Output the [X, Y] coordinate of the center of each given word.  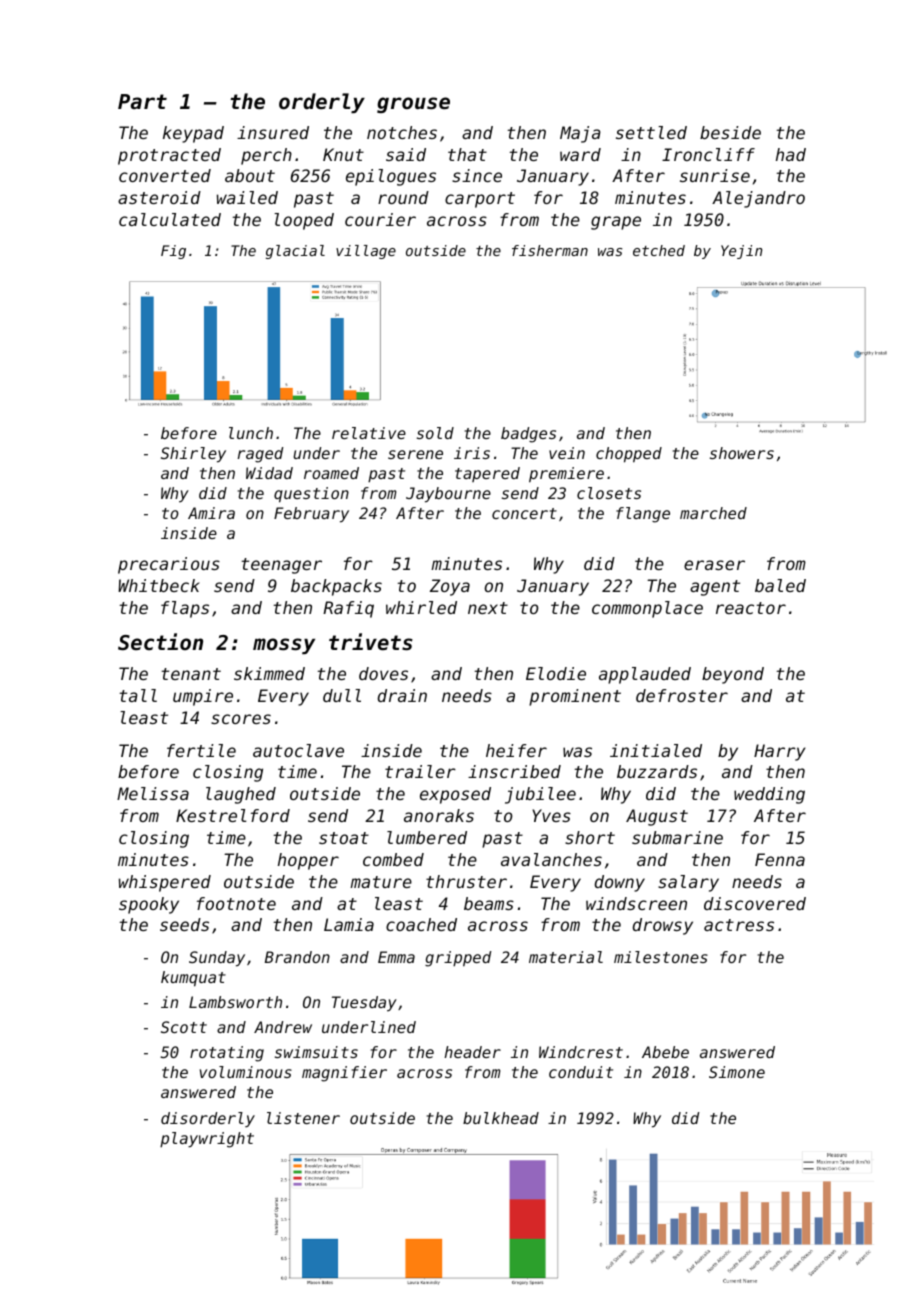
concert [524, 513]
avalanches [551, 859]
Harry [779, 752]
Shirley [193, 455]
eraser [714, 565]
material [566, 957]
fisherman [550, 250]
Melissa [153, 793]
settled [651, 132]
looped [304, 221]
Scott [184, 1027]
